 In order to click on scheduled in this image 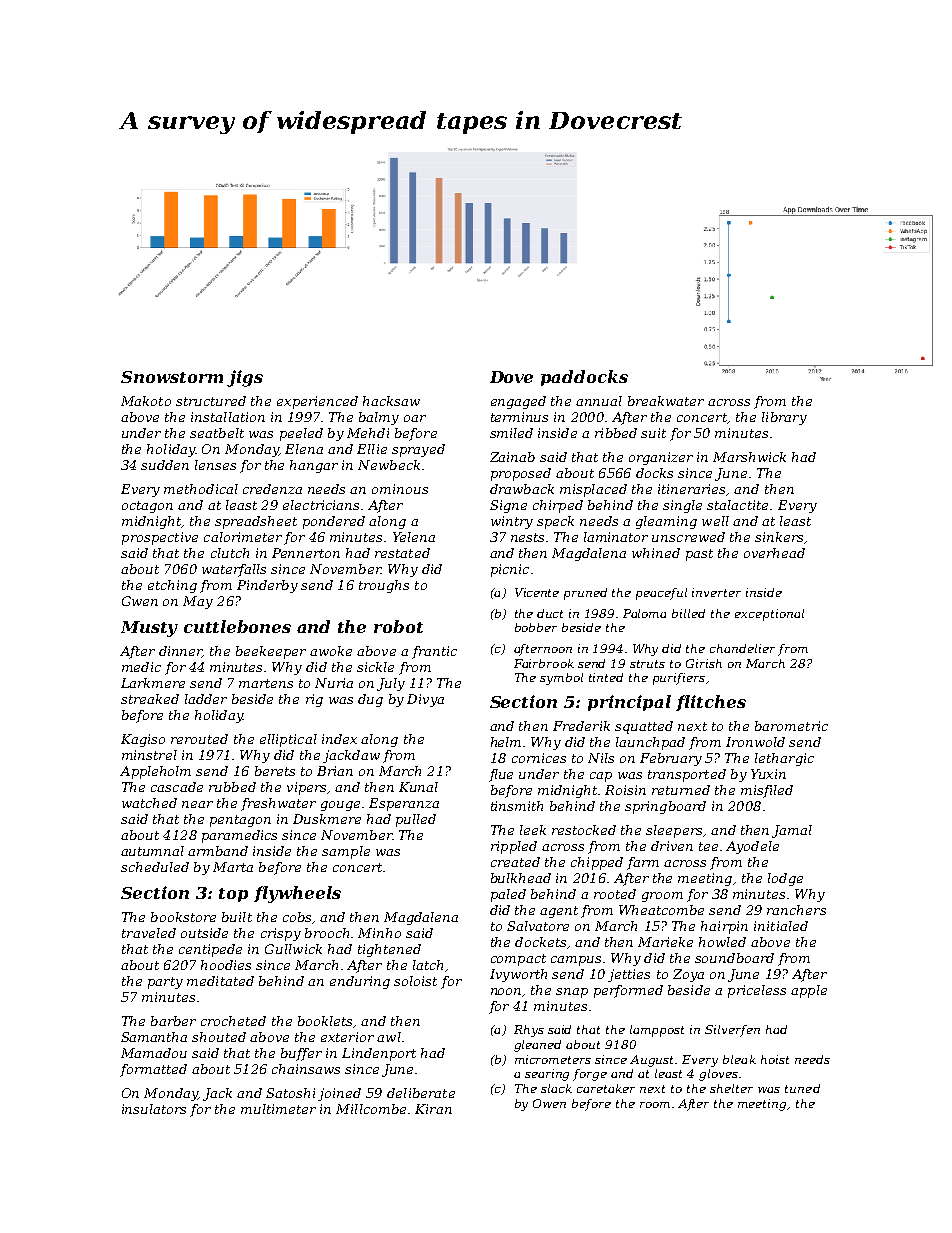, I will do `click(155, 867)`.
